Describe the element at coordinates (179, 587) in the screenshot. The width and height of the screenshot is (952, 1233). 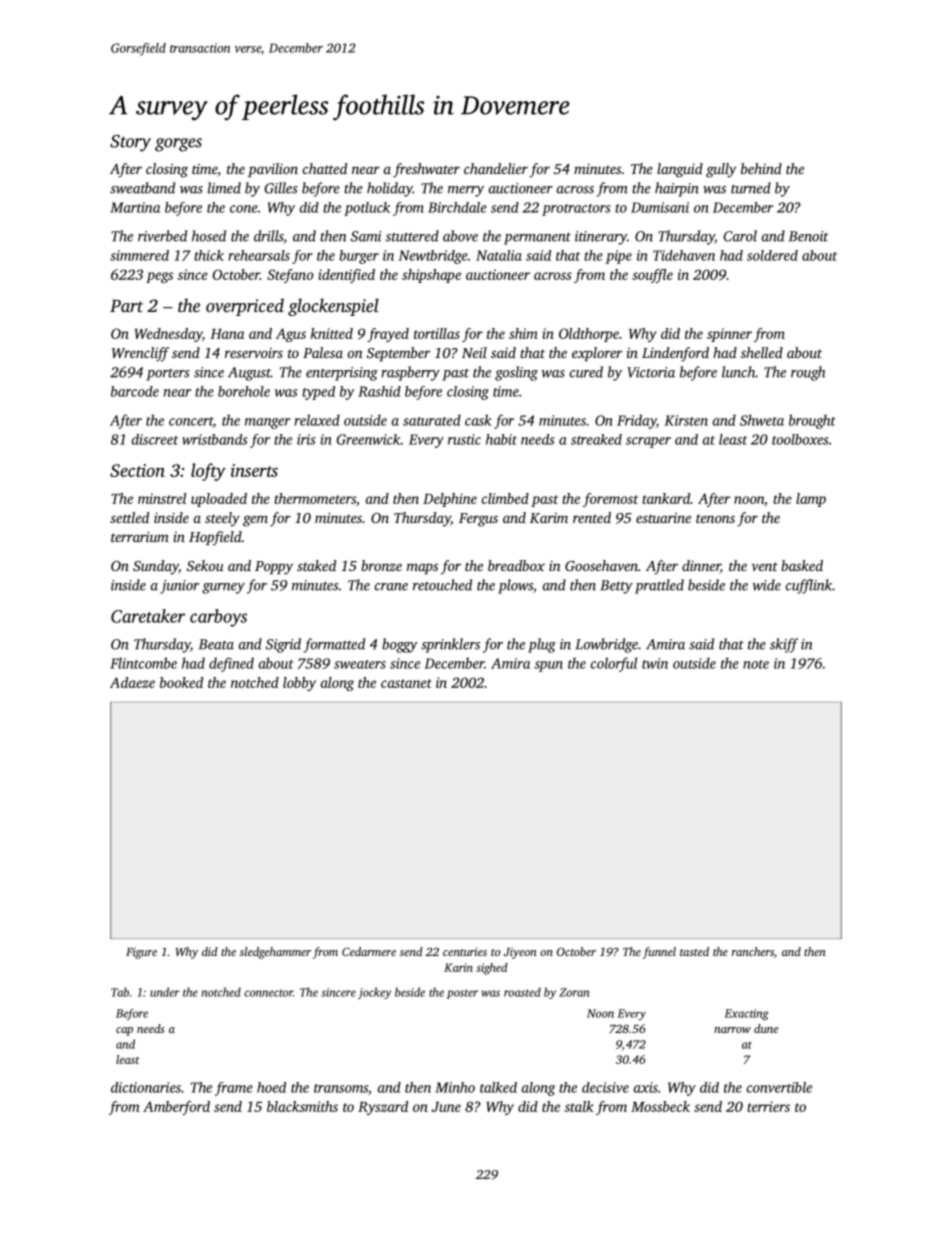
I see `junior` at that location.
